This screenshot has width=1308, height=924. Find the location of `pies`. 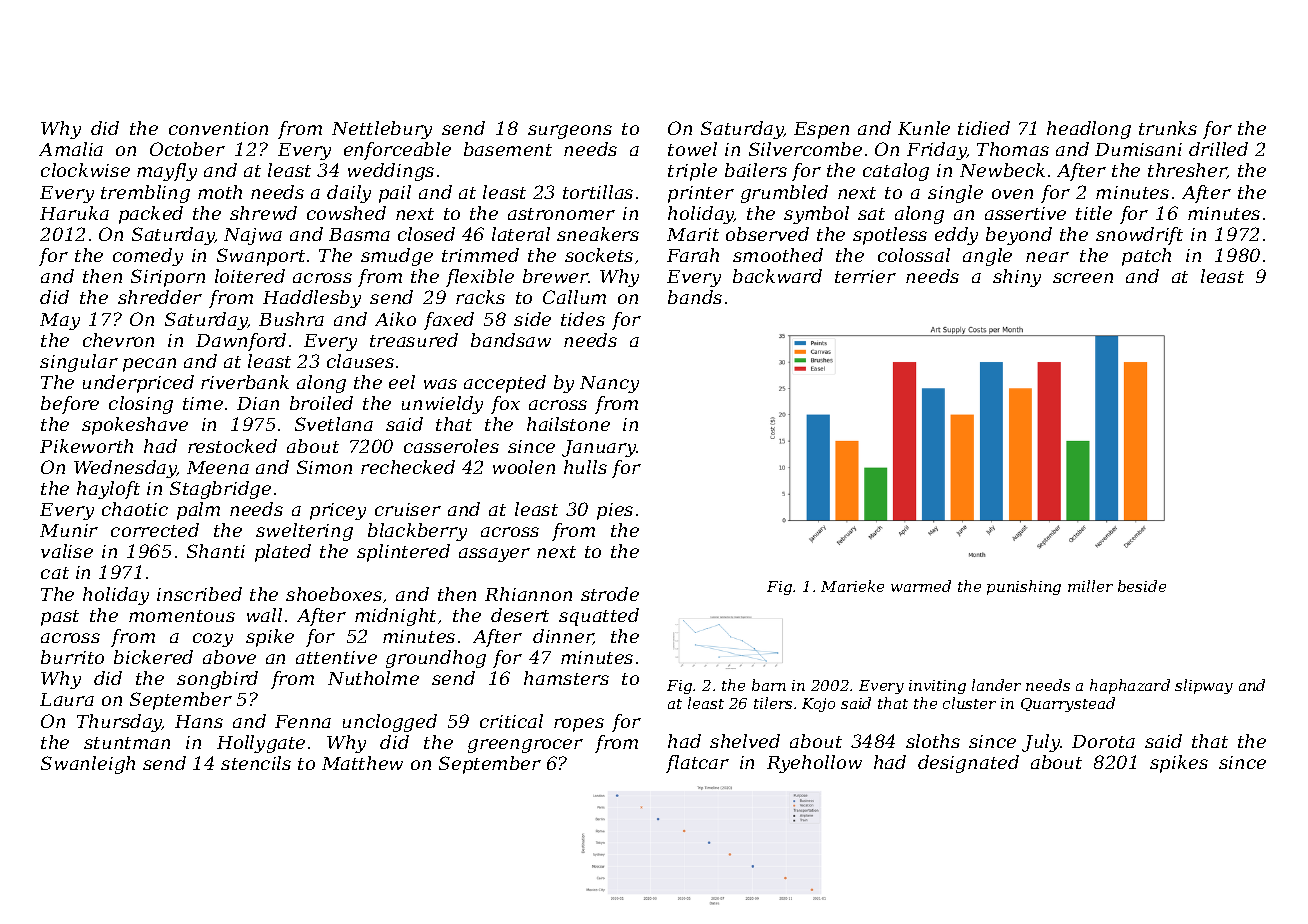

pies is located at coordinates (615, 511).
